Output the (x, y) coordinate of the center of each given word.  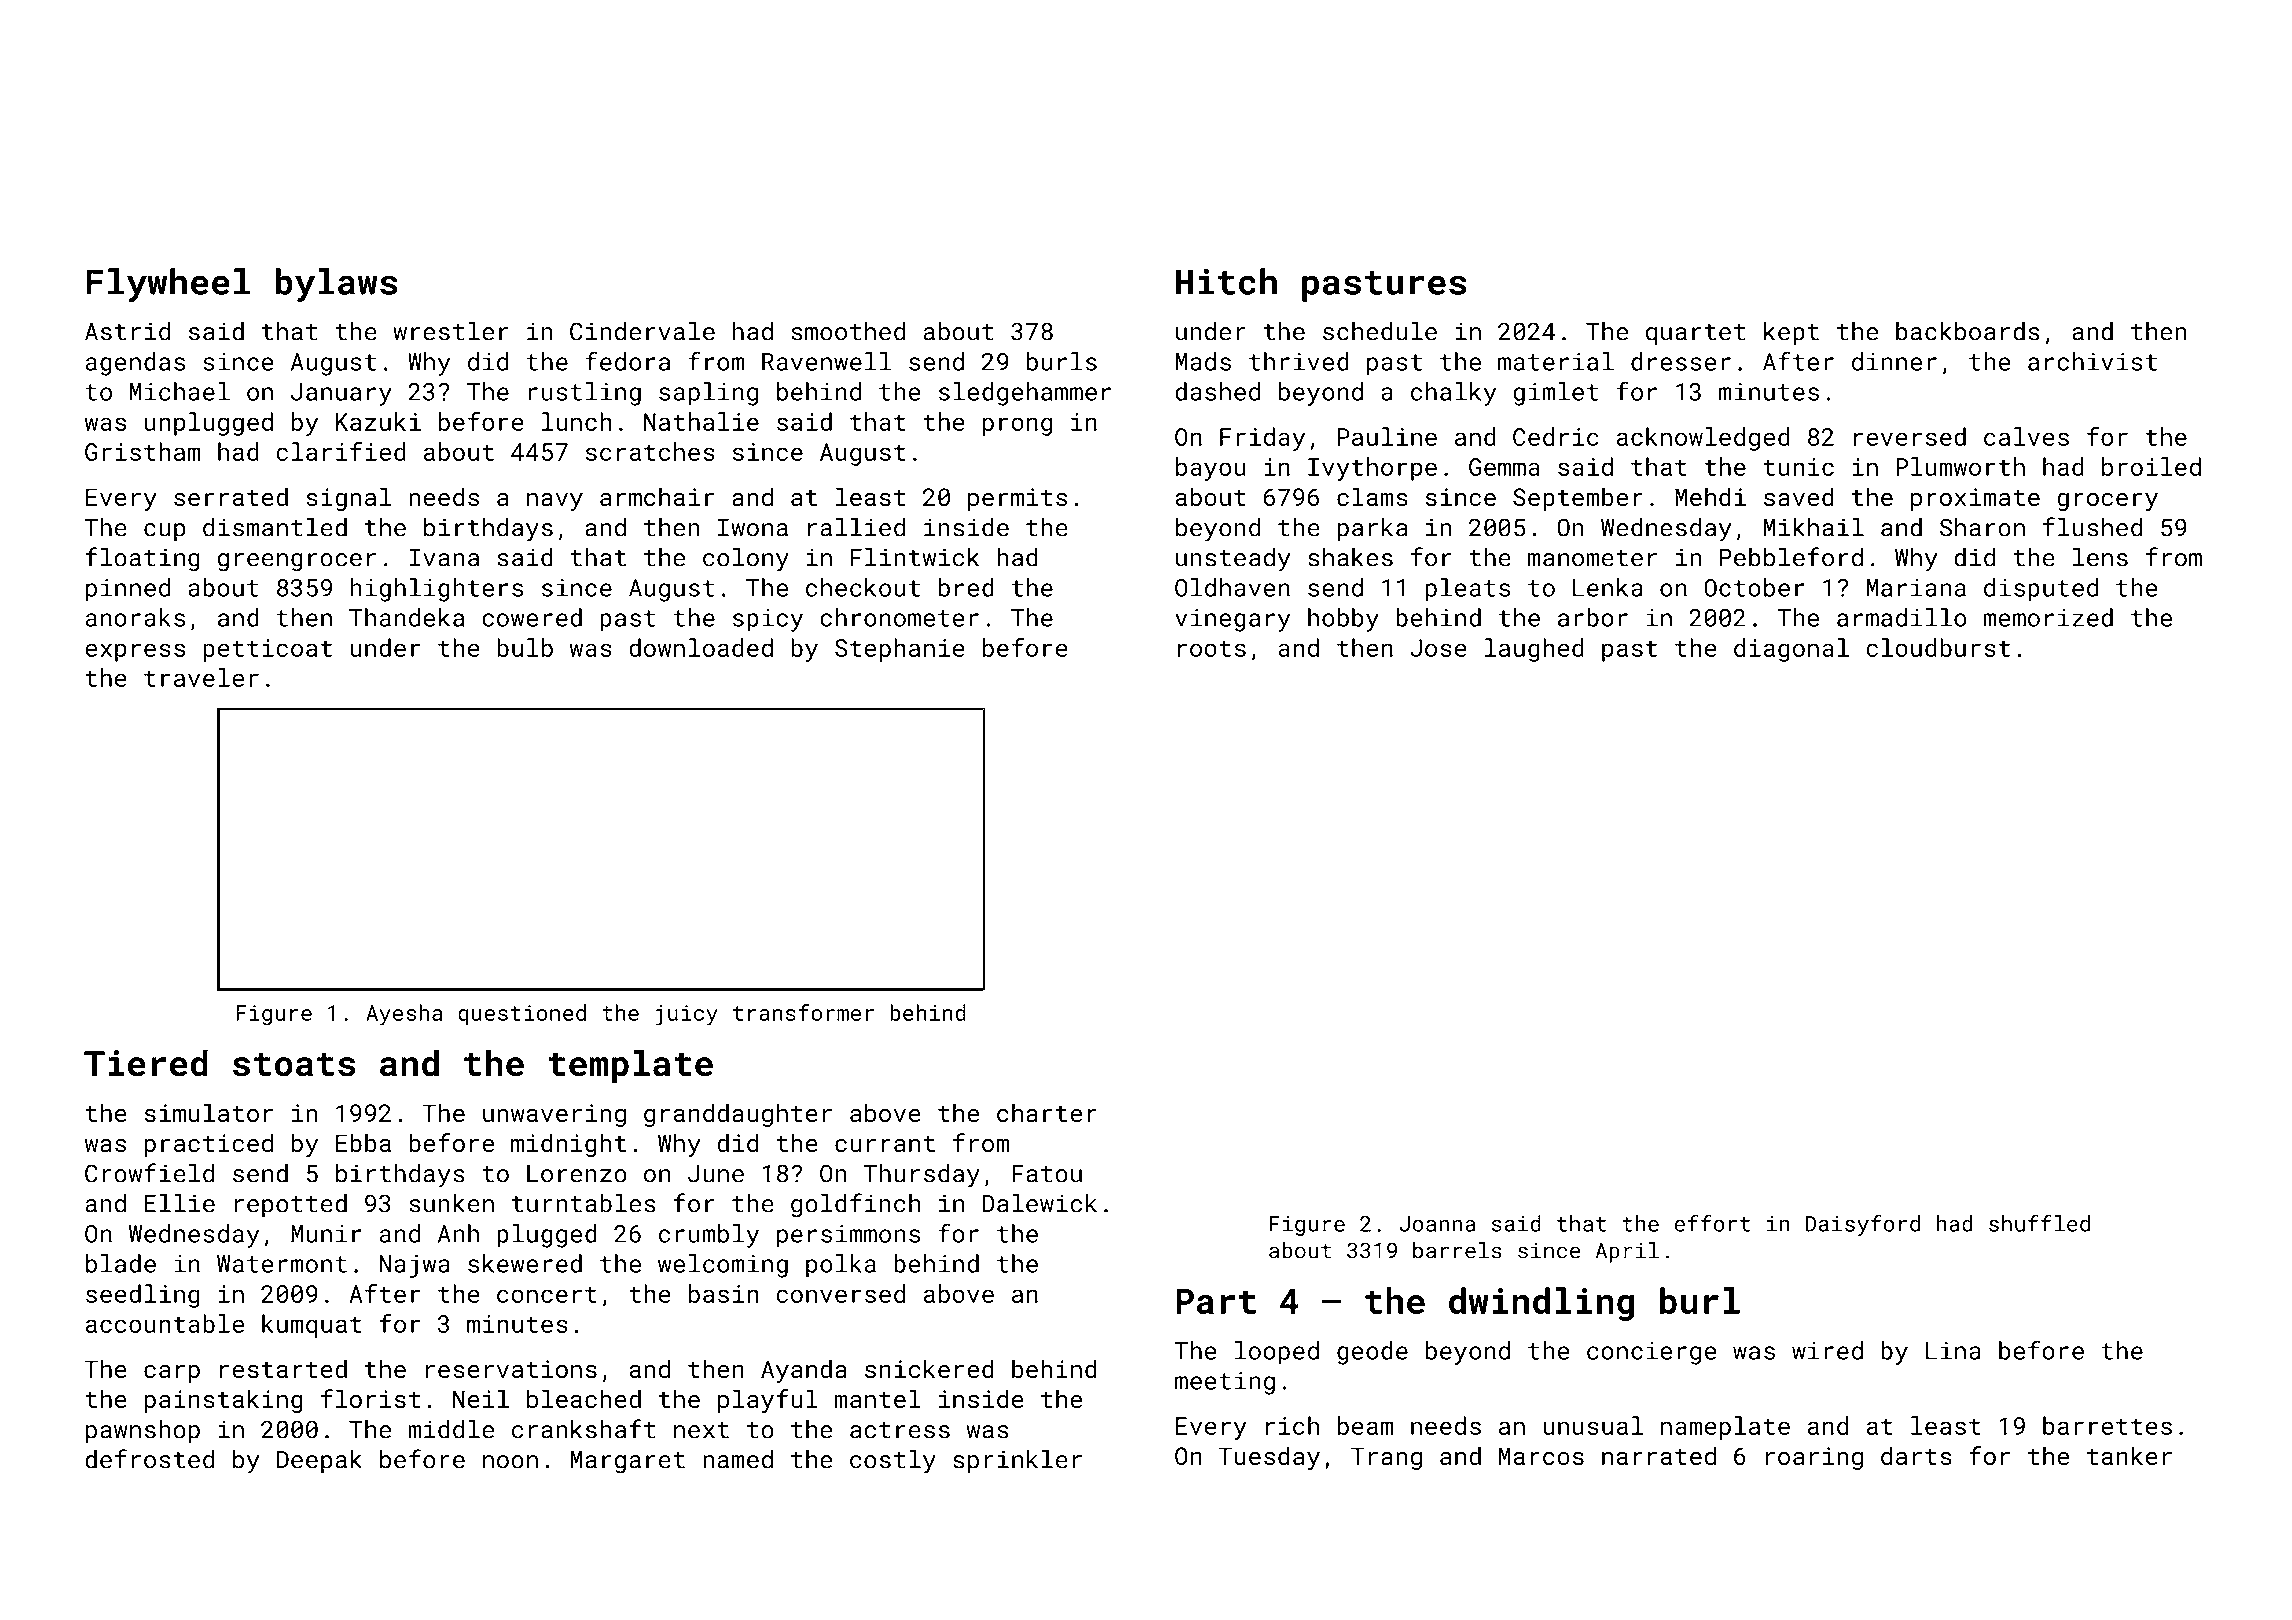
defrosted (149, 1459)
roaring (1814, 1458)
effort (1712, 1223)
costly (893, 1462)
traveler (201, 677)
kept (1791, 334)
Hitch (1226, 281)
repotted (291, 1206)
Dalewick (1039, 1203)
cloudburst (1938, 647)
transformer (803, 1012)
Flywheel (168, 285)
